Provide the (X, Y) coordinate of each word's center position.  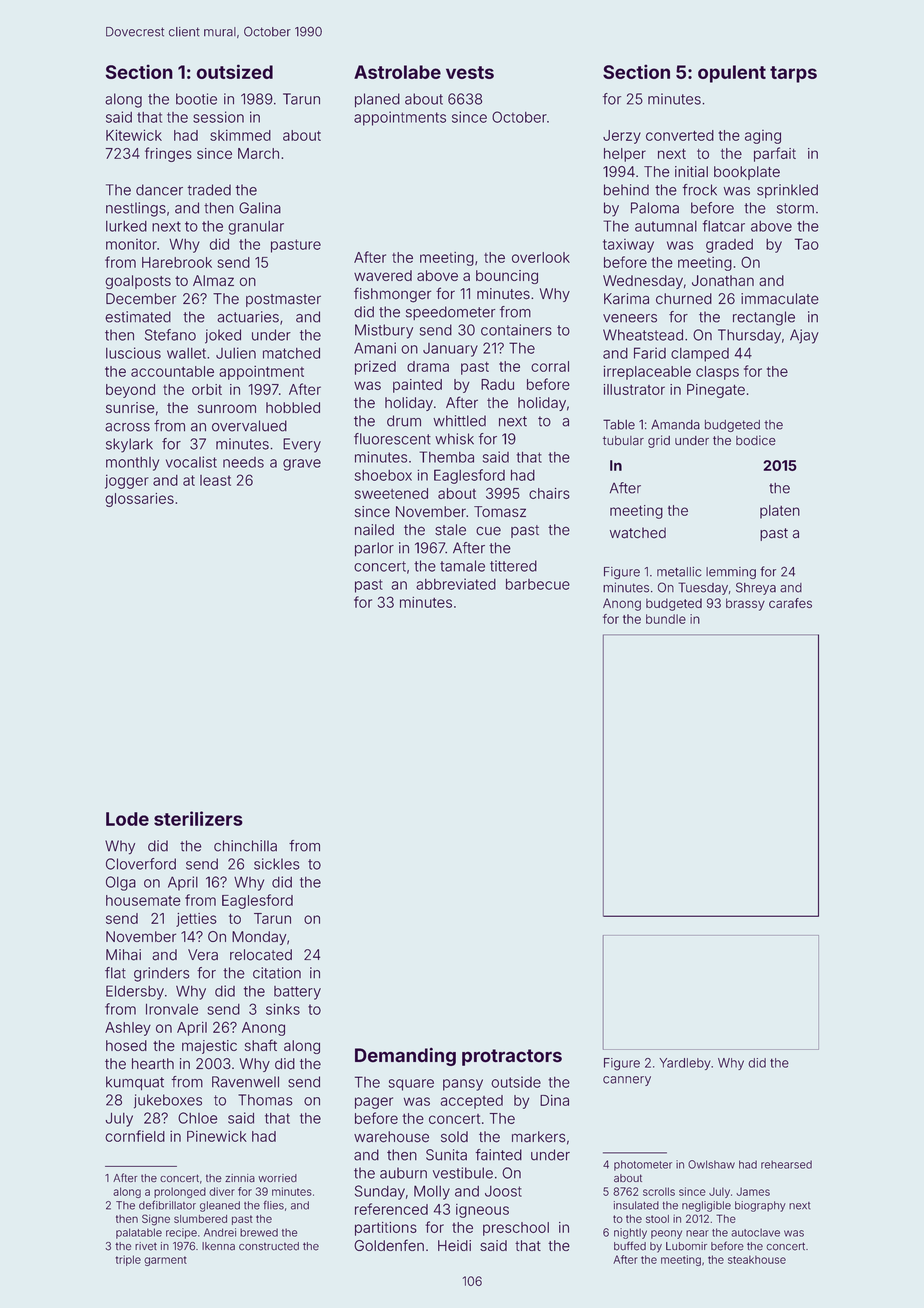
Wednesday (643, 282)
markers (539, 1137)
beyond (130, 391)
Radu (497, 384)
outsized (235, 71)
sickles (276, 864)
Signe (156, 1220)
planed (377, 100)
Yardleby (685, 1064)
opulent (732, 74)
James (753, 1191)
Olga (121, 883)
